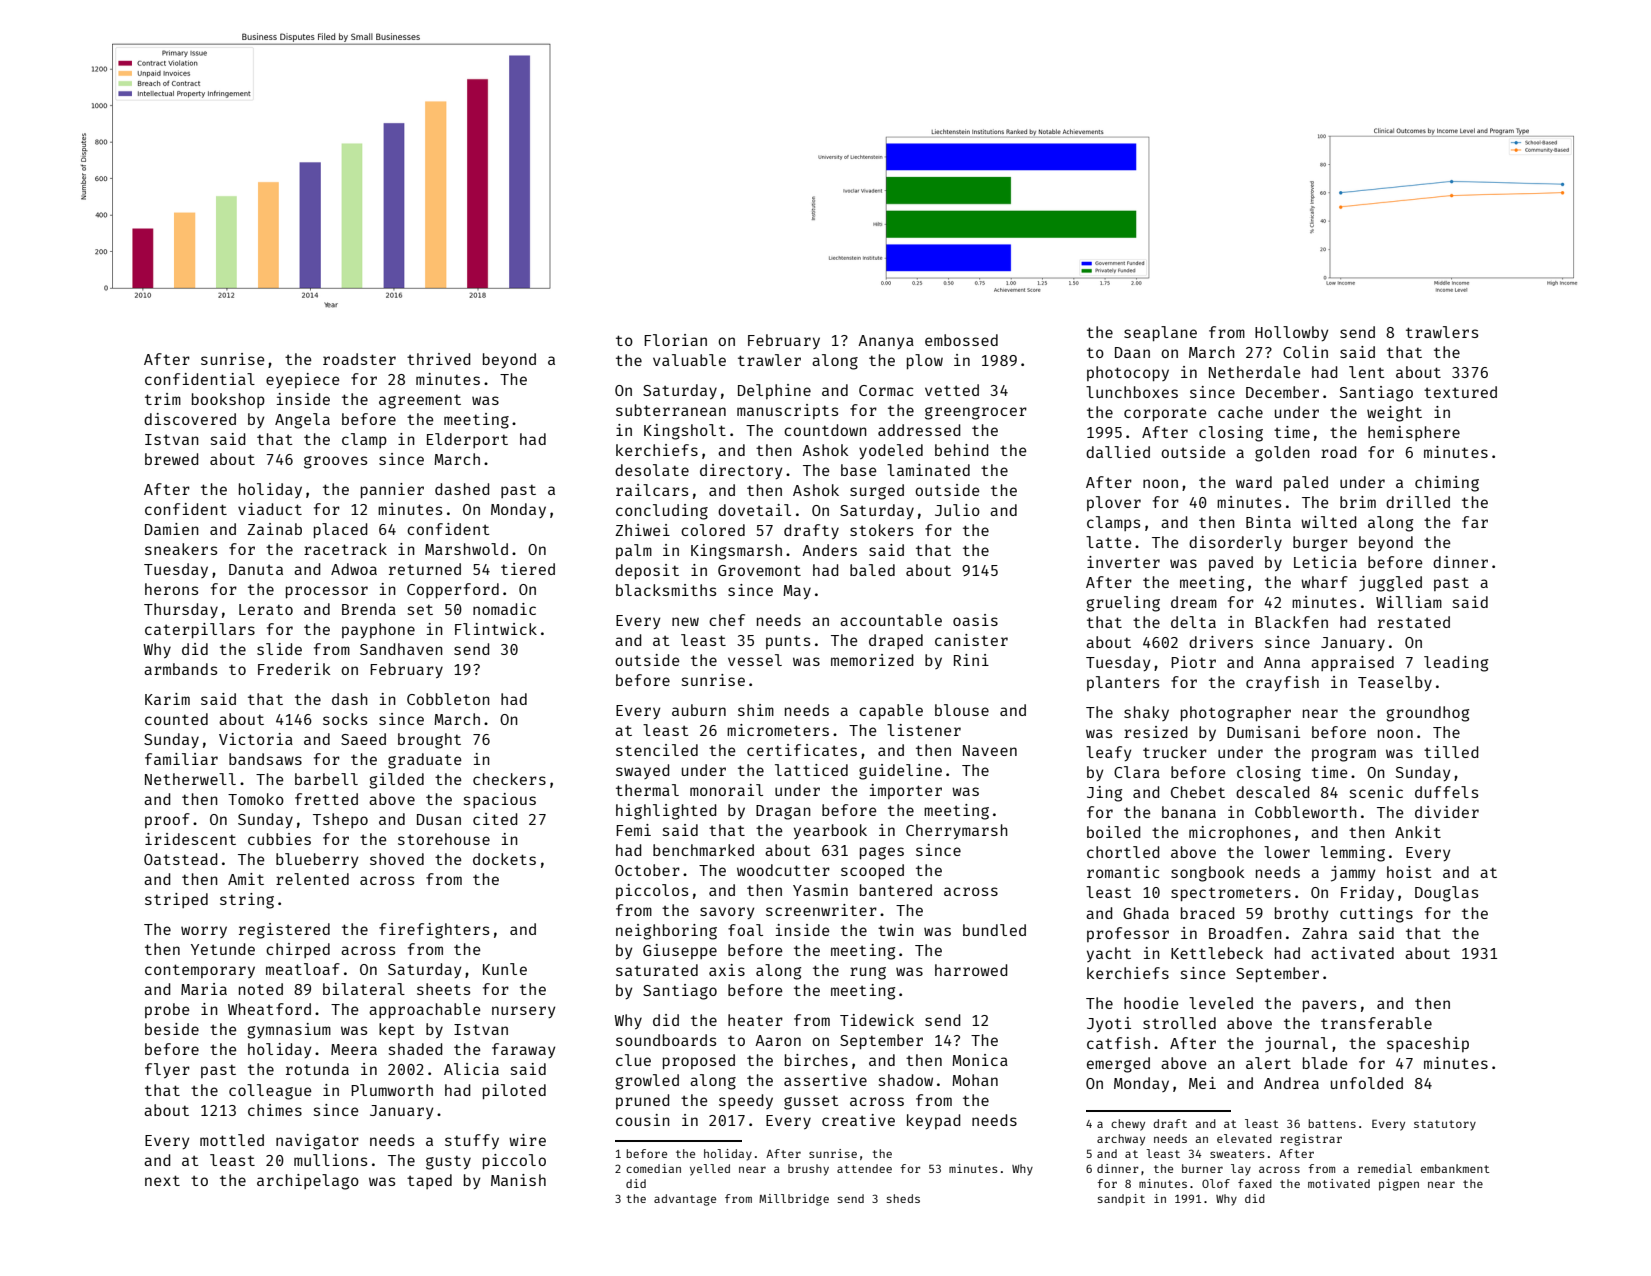 Image resolution: width=1651 pixels, height=1276 pixels. What do you see at coordinates (1358, 502) in the screenshot?
I see `brim` at bounding box center [1358, 502].
